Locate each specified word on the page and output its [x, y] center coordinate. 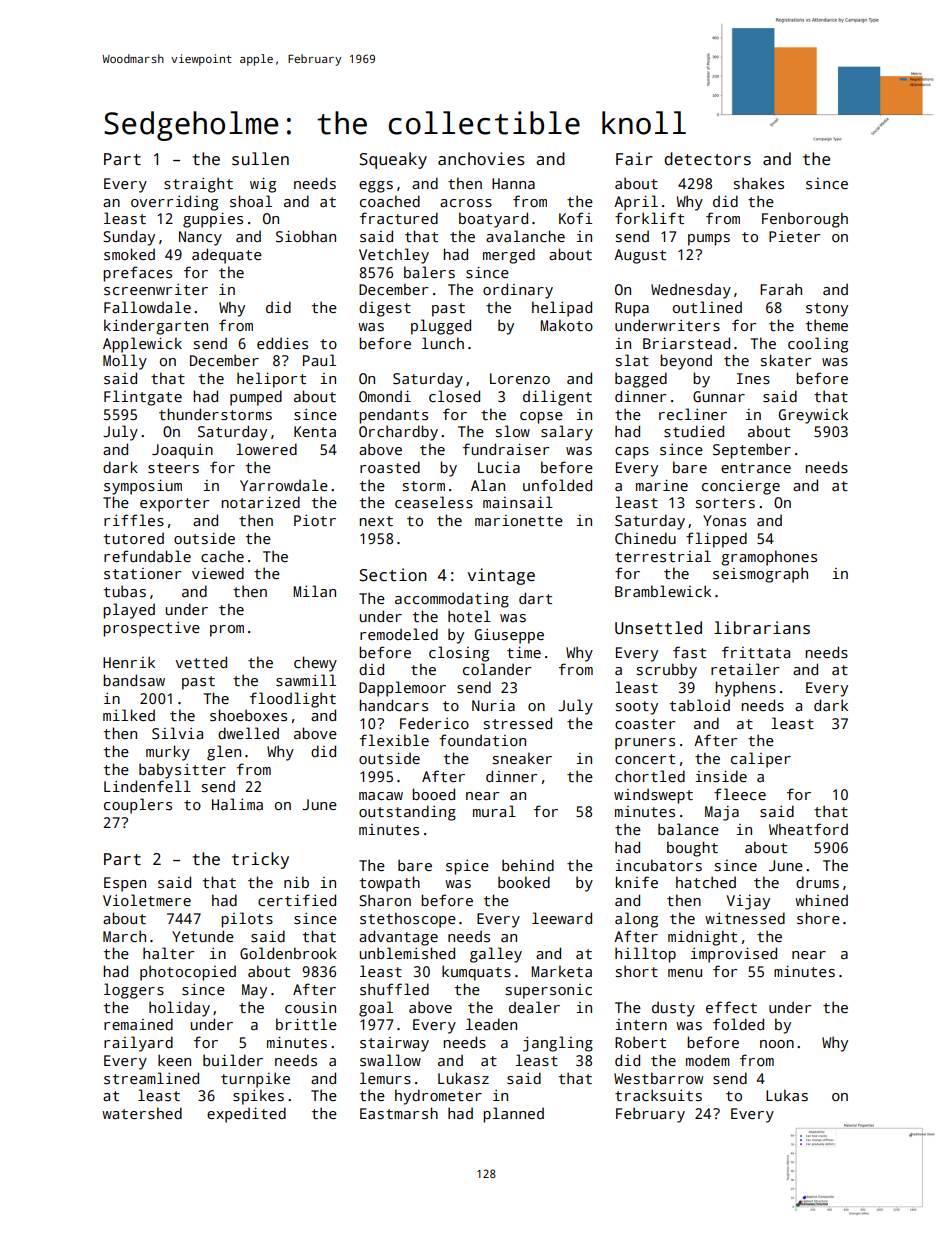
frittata [756, 652]
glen [224, 753]
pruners [645, 744]
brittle [306, 1024]
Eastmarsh [399, 1113]
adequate [227, 256]
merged [509, 256]
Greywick [813, 416]
